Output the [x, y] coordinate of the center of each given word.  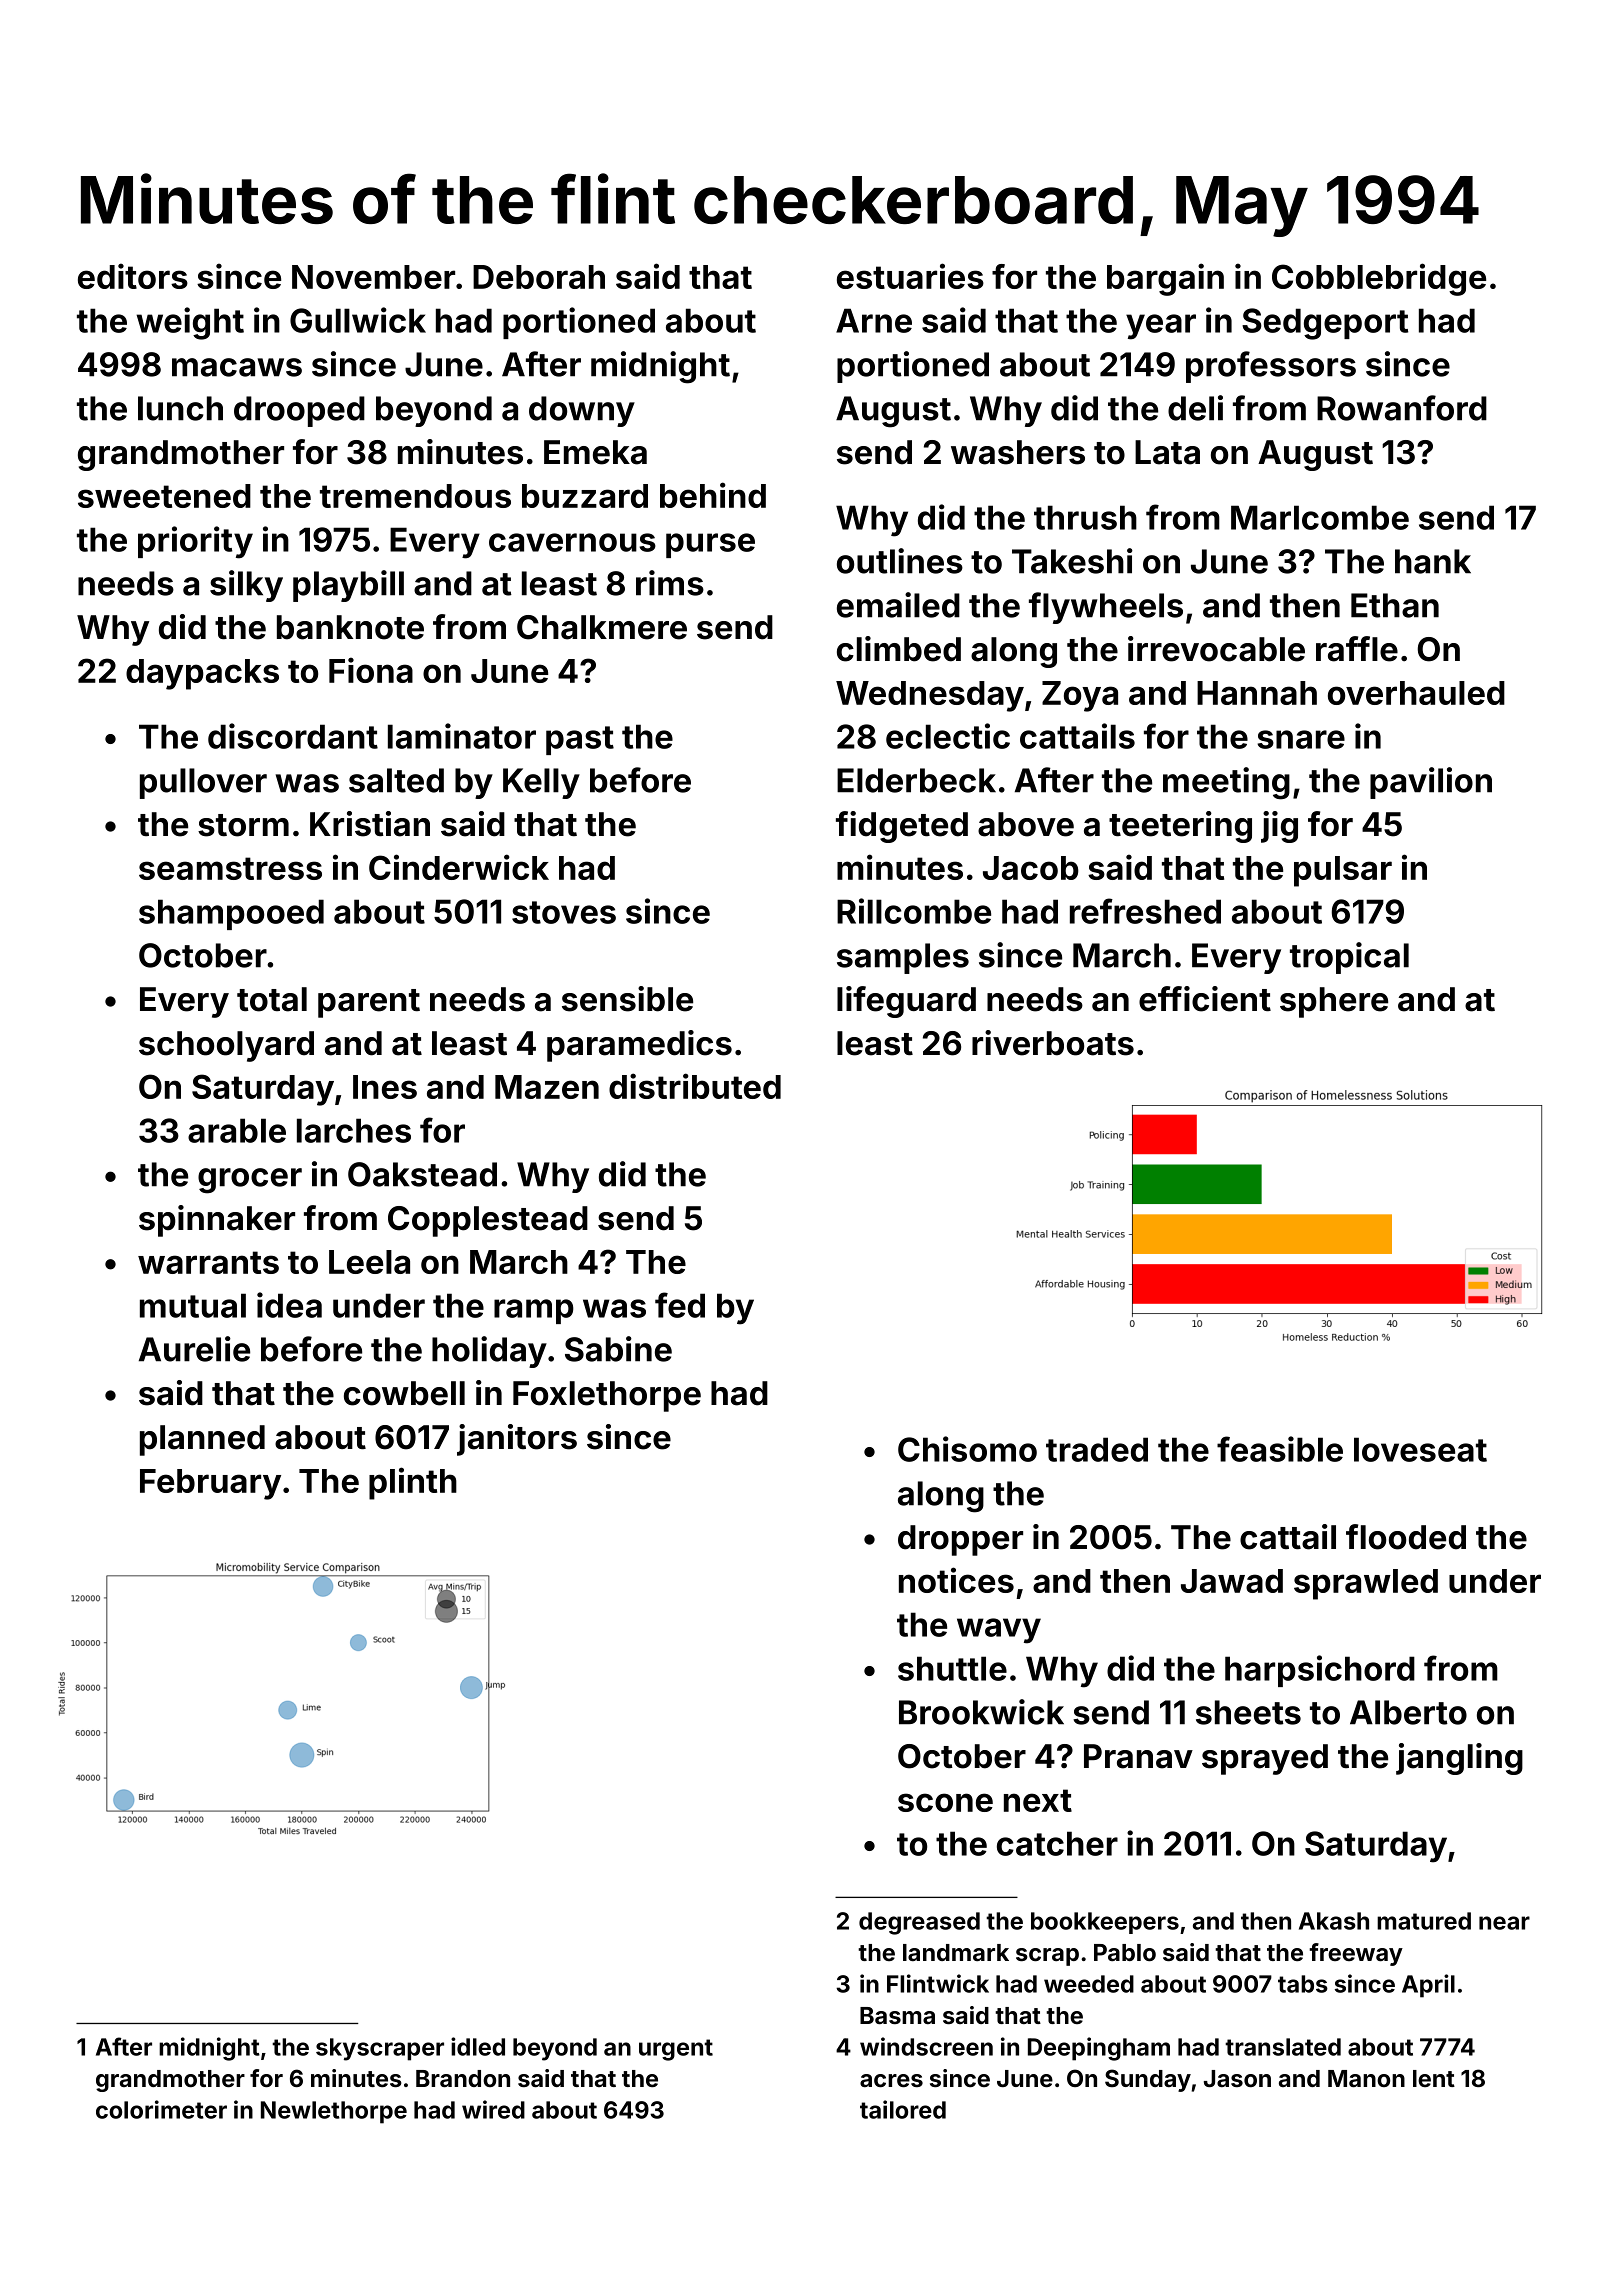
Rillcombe [914, 911]
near [1504, 1923]
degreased [919, 1923]
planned [202, 1440]
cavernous [572, 542]
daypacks [202, 674]
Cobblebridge [1379, 279]
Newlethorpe [334, 2112]
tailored [903, 2109]
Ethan [1395, 605]
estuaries [910, 276]
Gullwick [358, 320]
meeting [1226, 783]
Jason [1237, 2078]
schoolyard [226, 1046]
